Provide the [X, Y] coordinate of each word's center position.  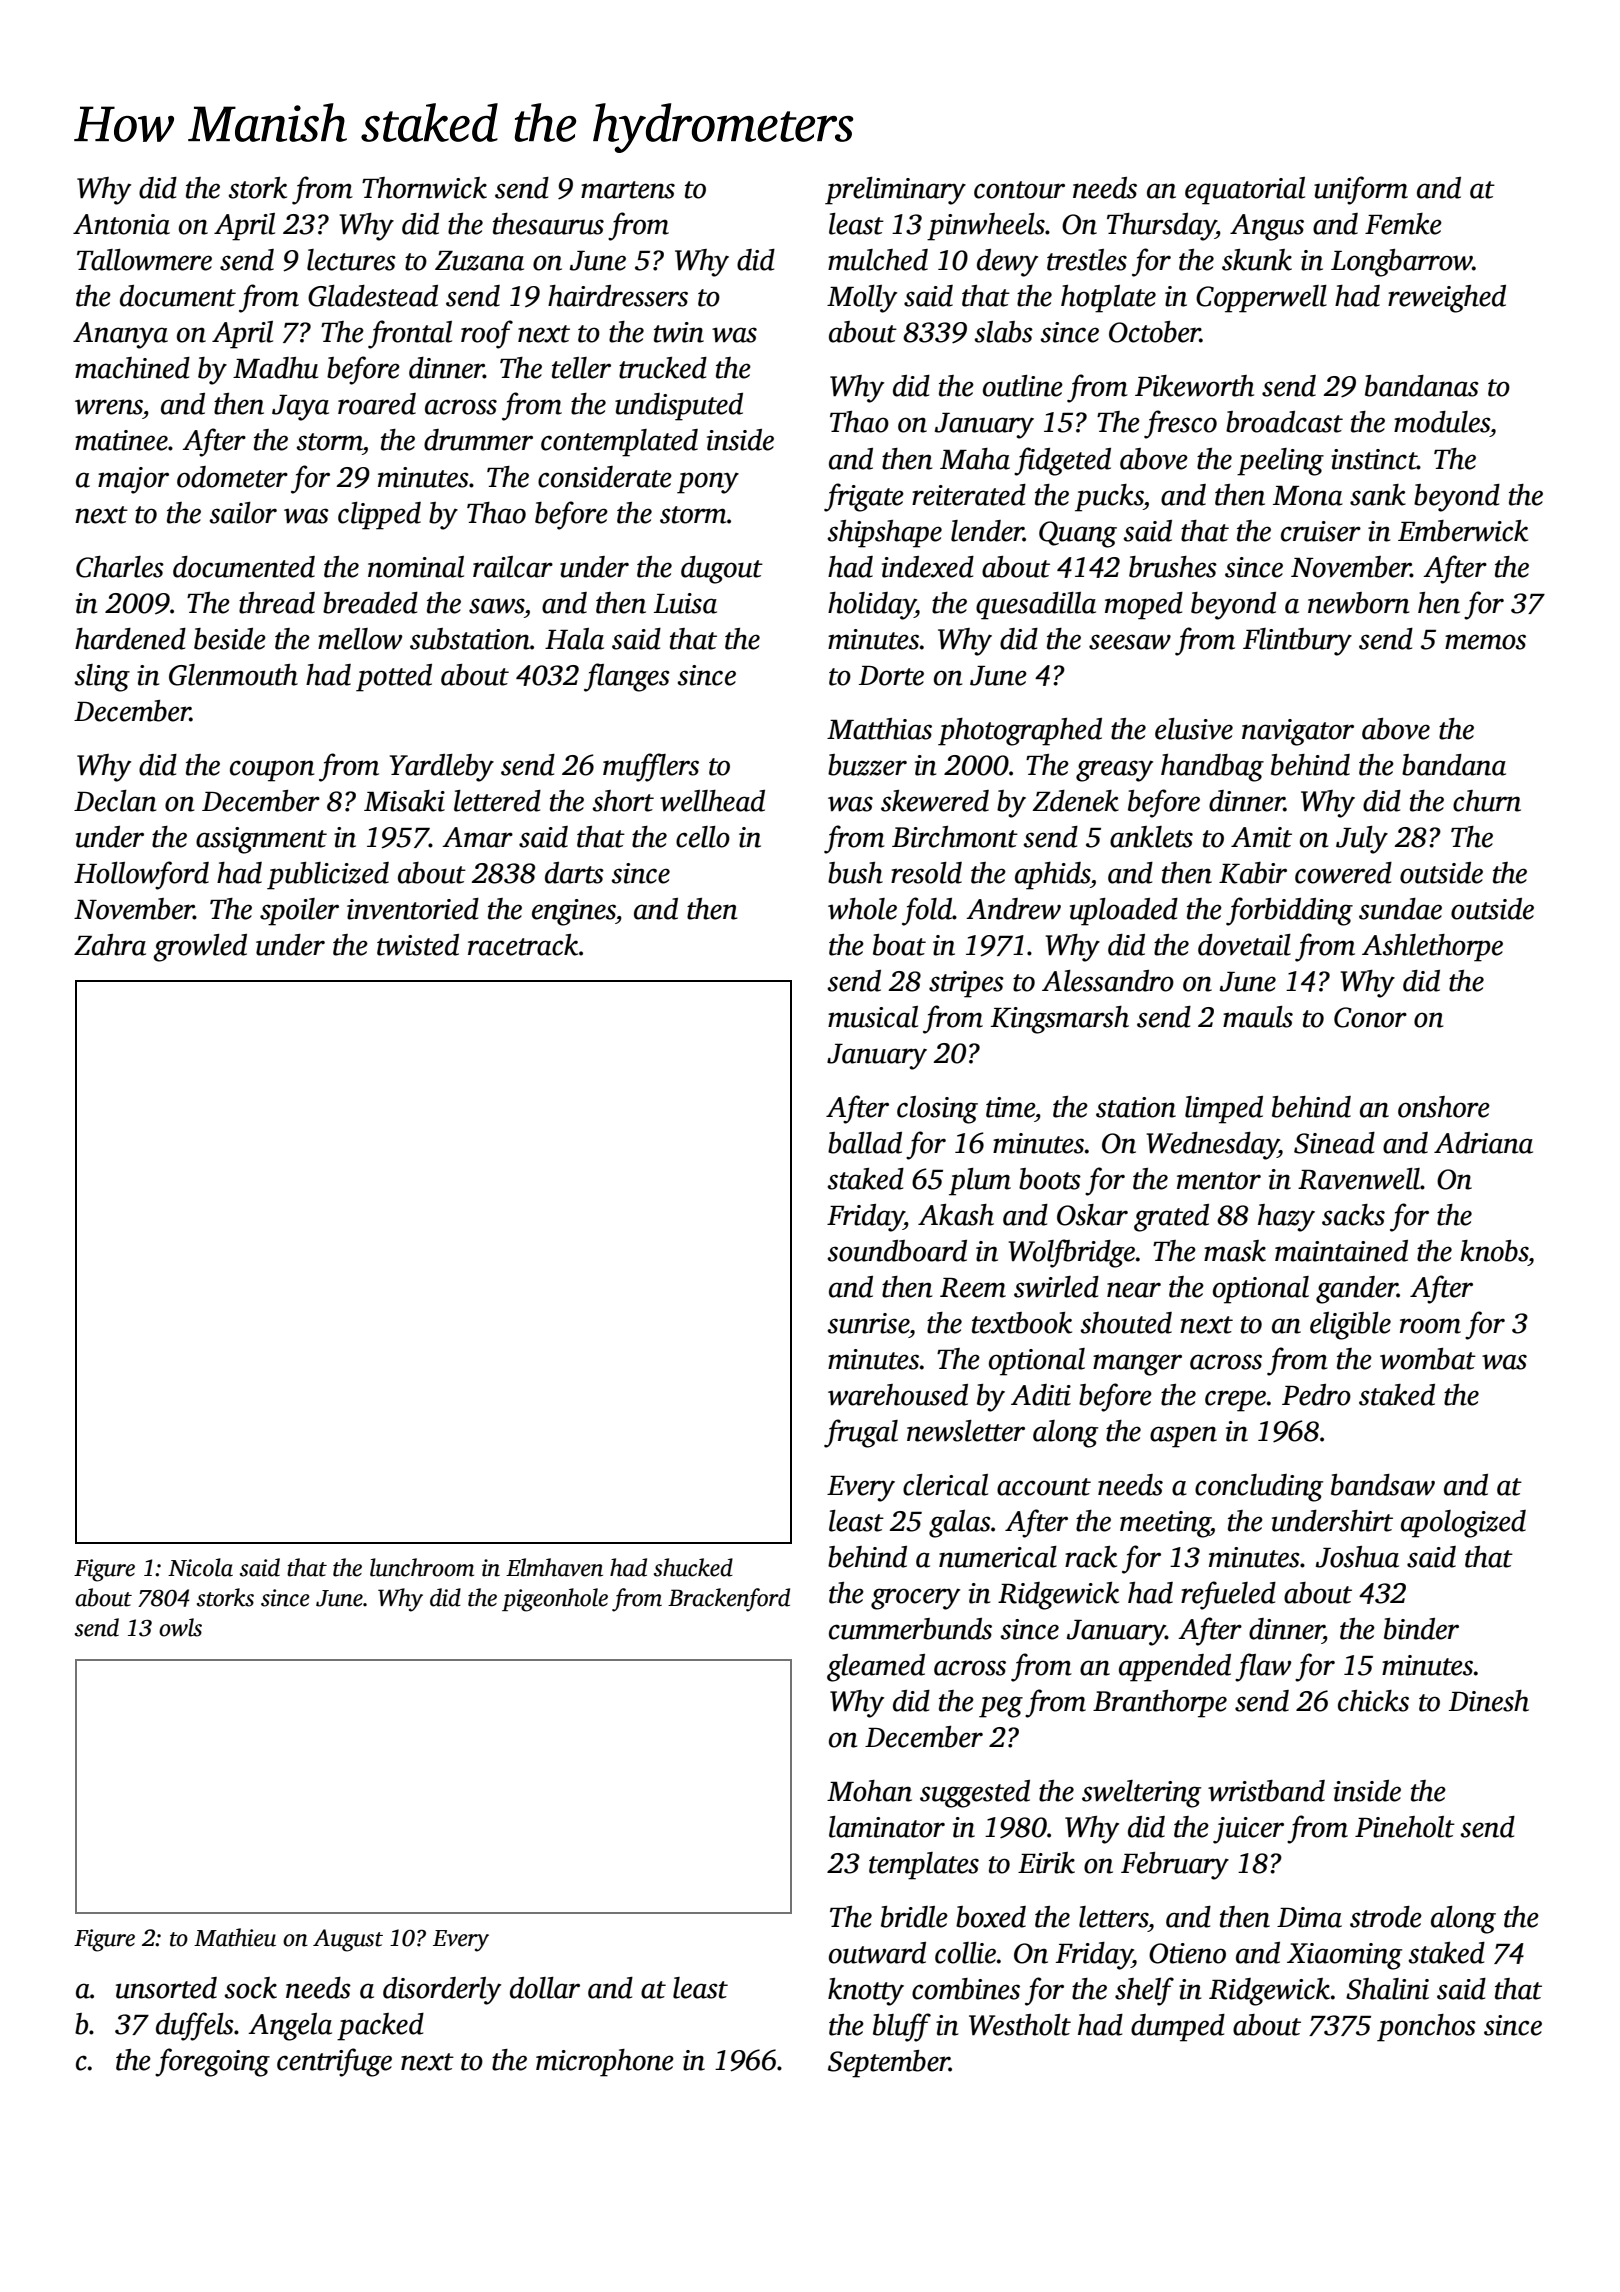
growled [200, 948]
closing [937, 1110]
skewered [935, 801]
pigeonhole [555, 1600]
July [1362, 840]
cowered [1343, 873]
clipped [379, 516]
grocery [915, 1599]
